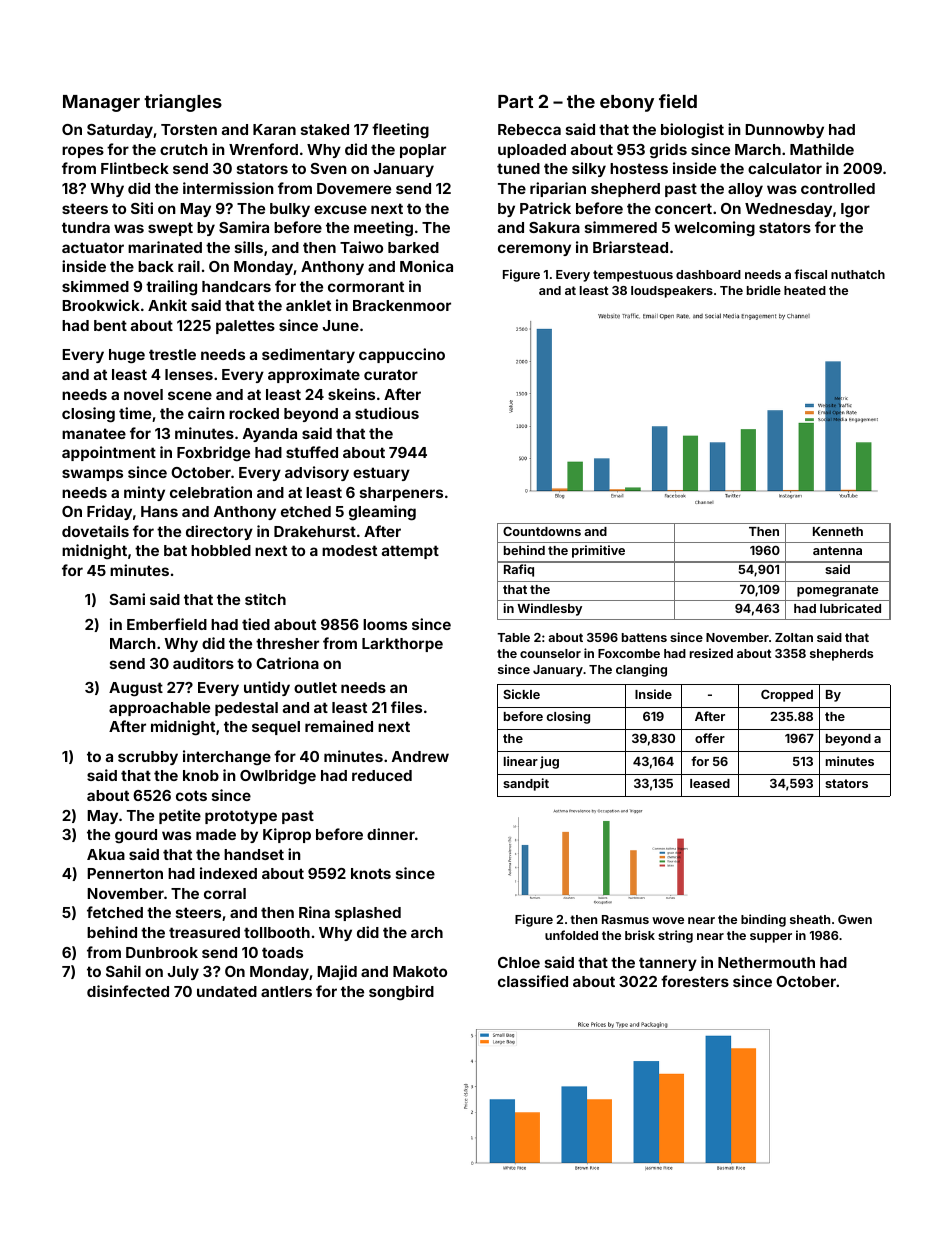  I want to click on sedimentary, so click(308, 355).
